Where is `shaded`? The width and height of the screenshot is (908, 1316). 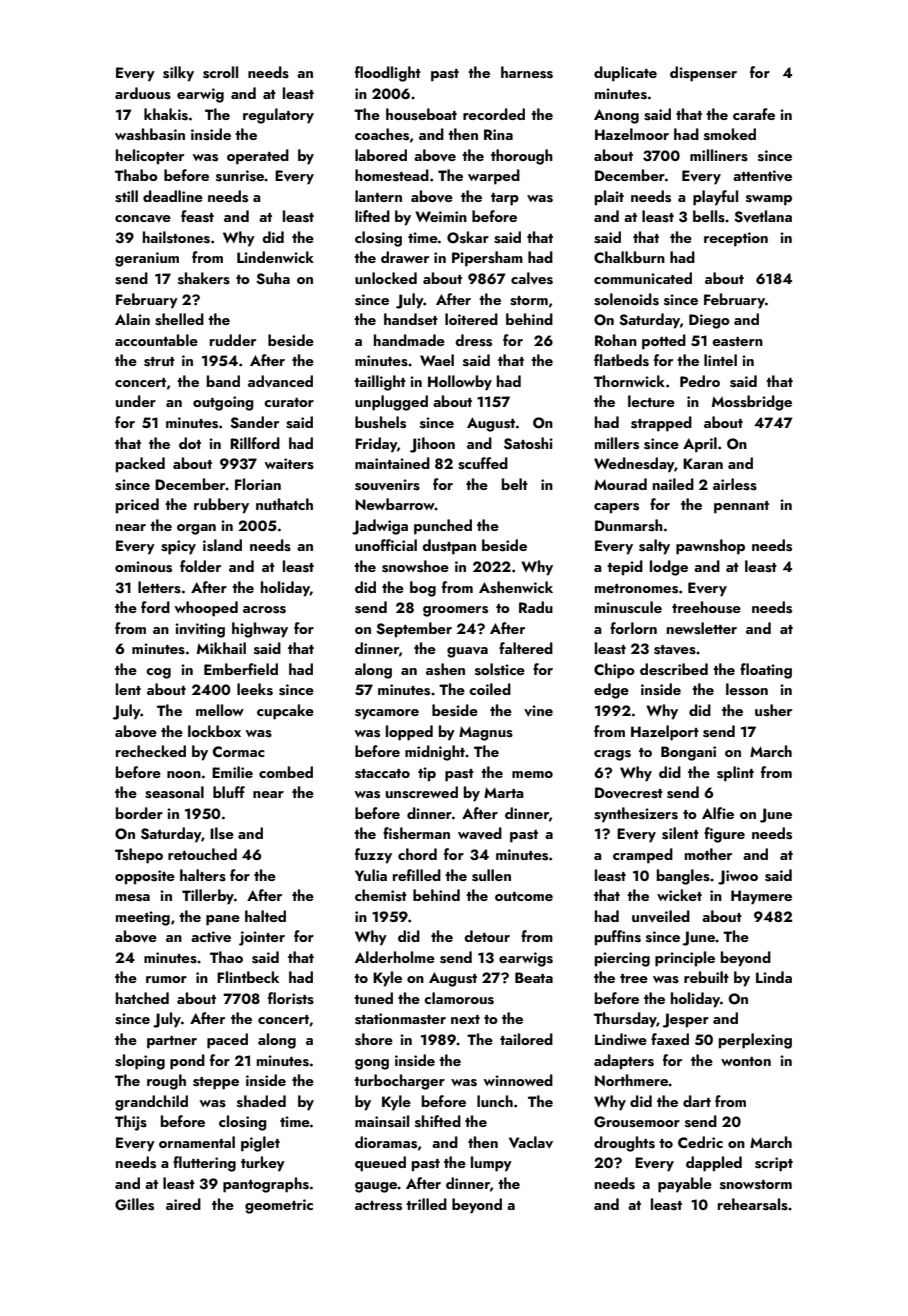 shaded is located at coordinates (261, 1101).
